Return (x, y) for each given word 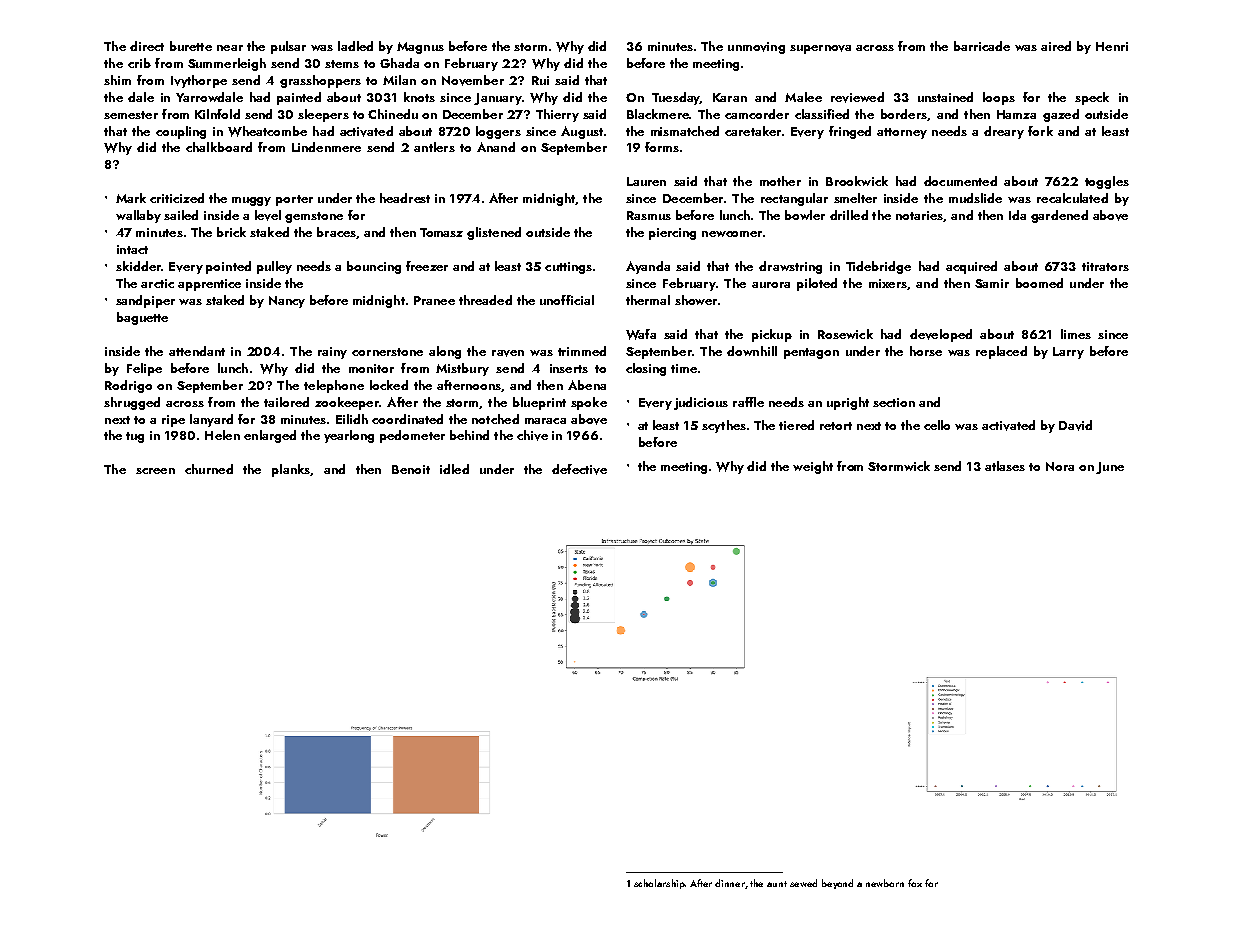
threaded (485, 300)
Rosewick (845, 334)
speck (1092, 98)
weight (813, 467)
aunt (777, 884)
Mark (131, 198)
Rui (540, 80)
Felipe (144, 369)
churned (209, 469)
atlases (1005, 466)
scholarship (659, 884)
